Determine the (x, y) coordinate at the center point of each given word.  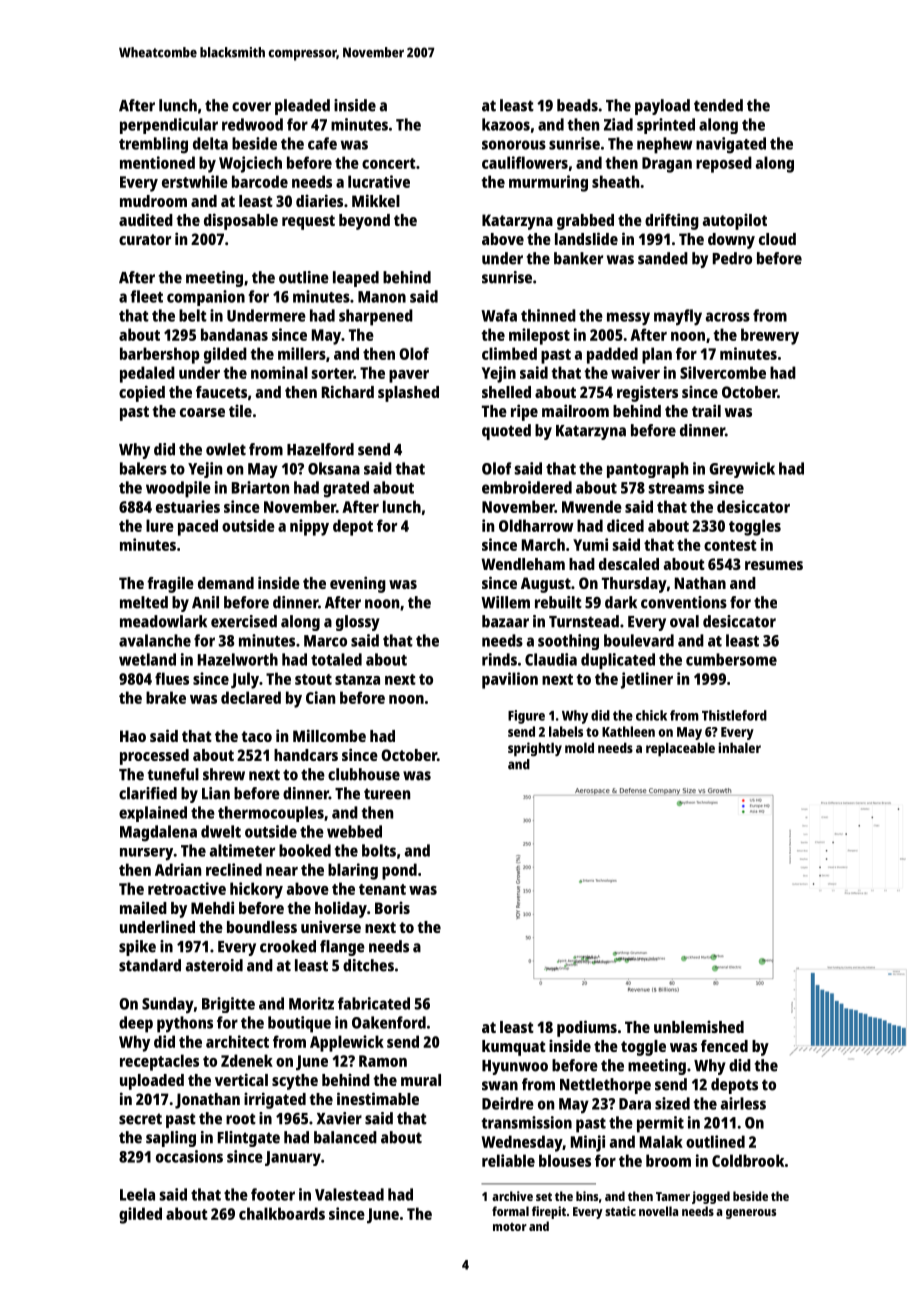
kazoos (506, 124)
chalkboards (282, 1213)
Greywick (742, 470)
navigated (731, 145)
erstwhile (195, 181)
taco (256, 736)
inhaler (739, 747)
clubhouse (364, 774)
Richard (348, 391)
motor (510, 1227)
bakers (143, 468)
